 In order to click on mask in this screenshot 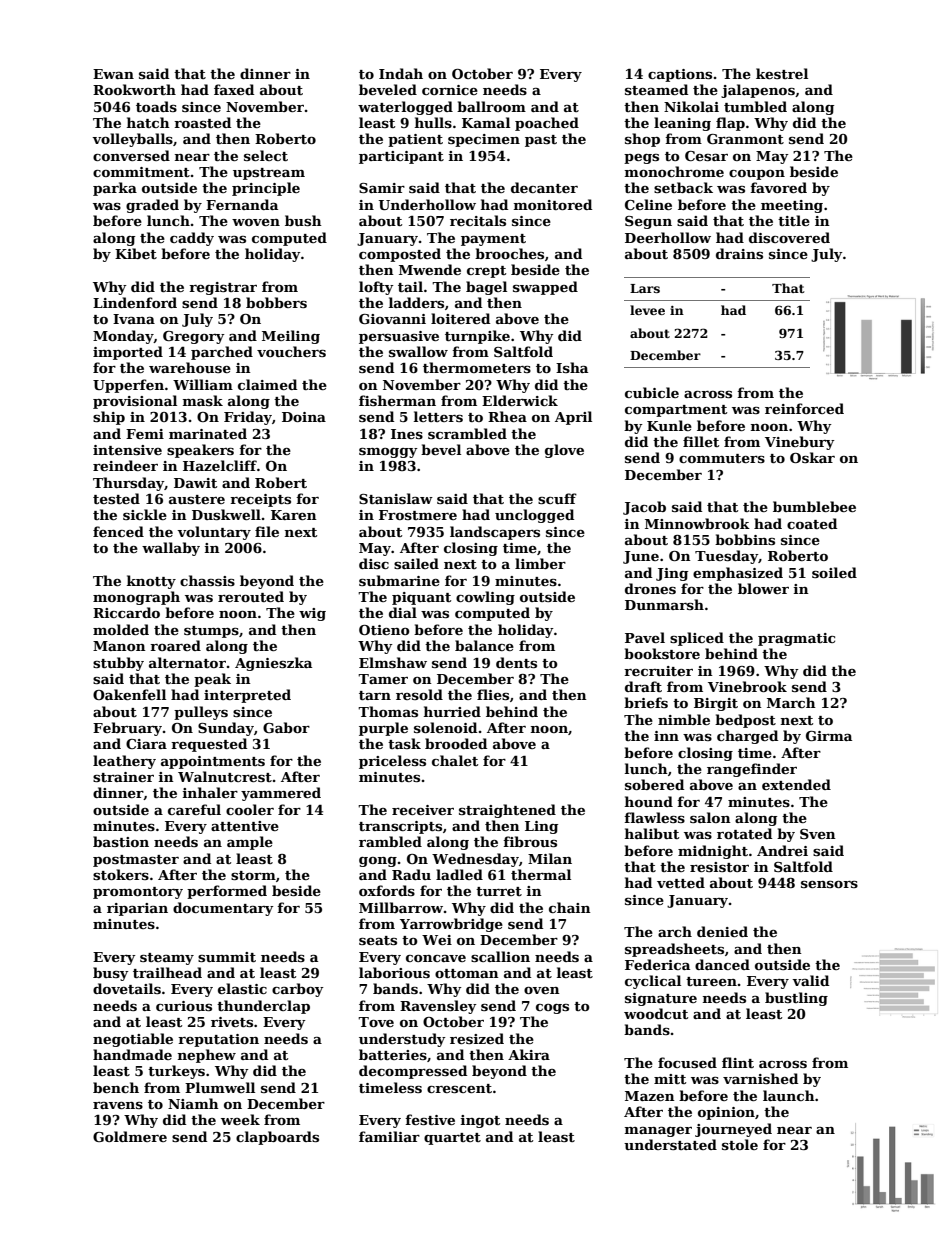, I will do `click(203, 400)`.
